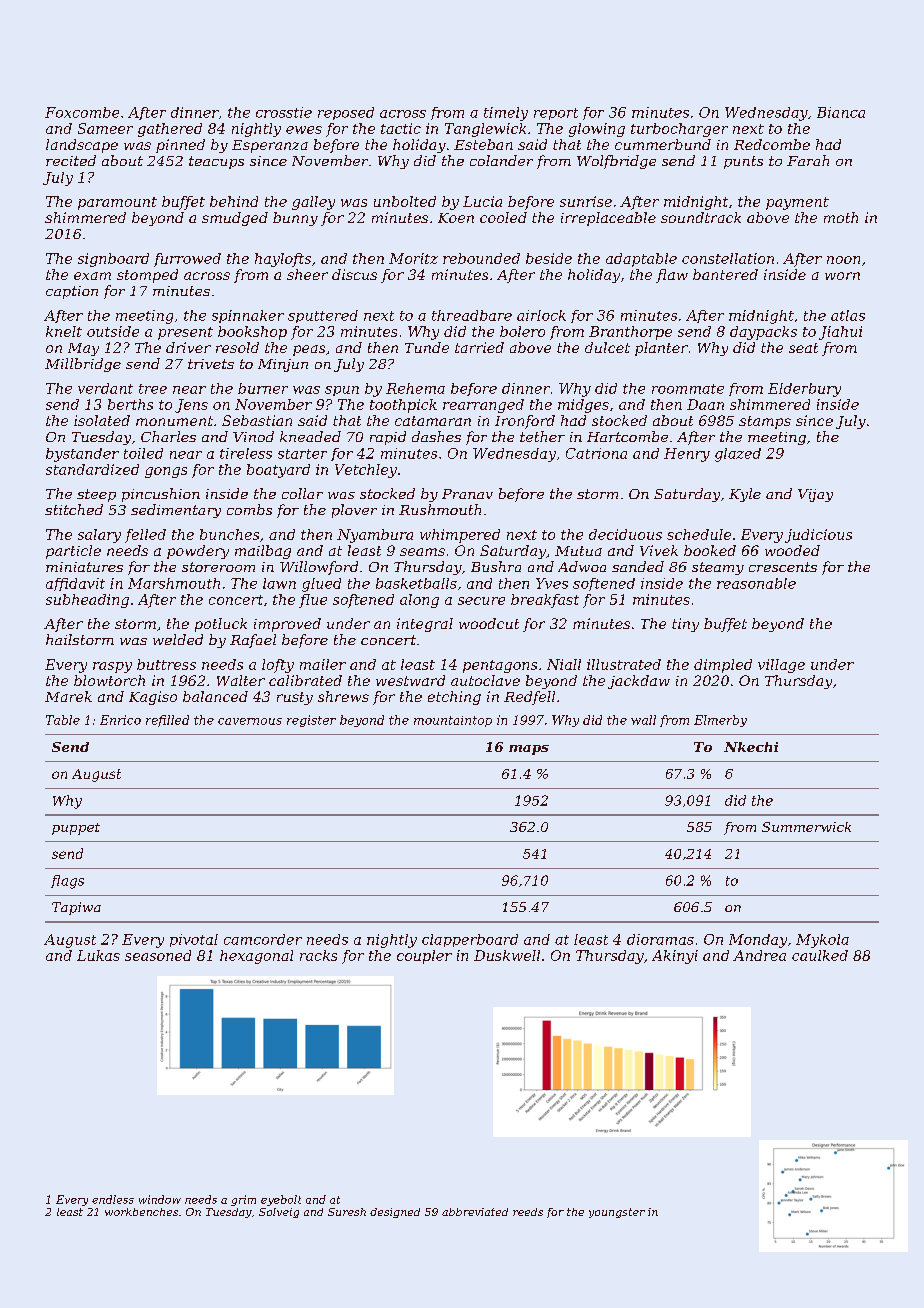 Image resolution: width=924 pixels, height=1308 pixels. I want to click on gathered, so click(170, 130).
